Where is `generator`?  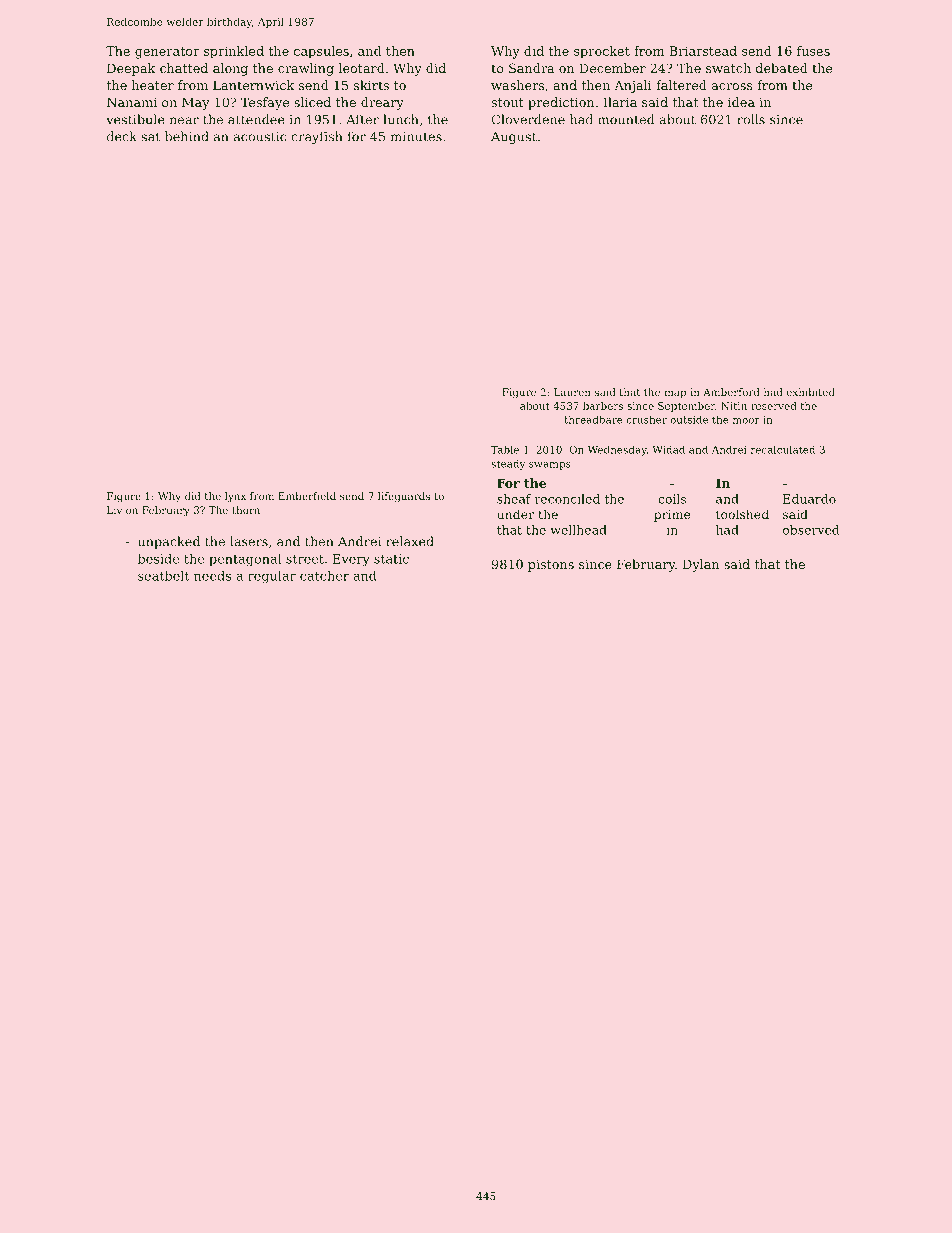
generator is located at coordinates (167, 53).
